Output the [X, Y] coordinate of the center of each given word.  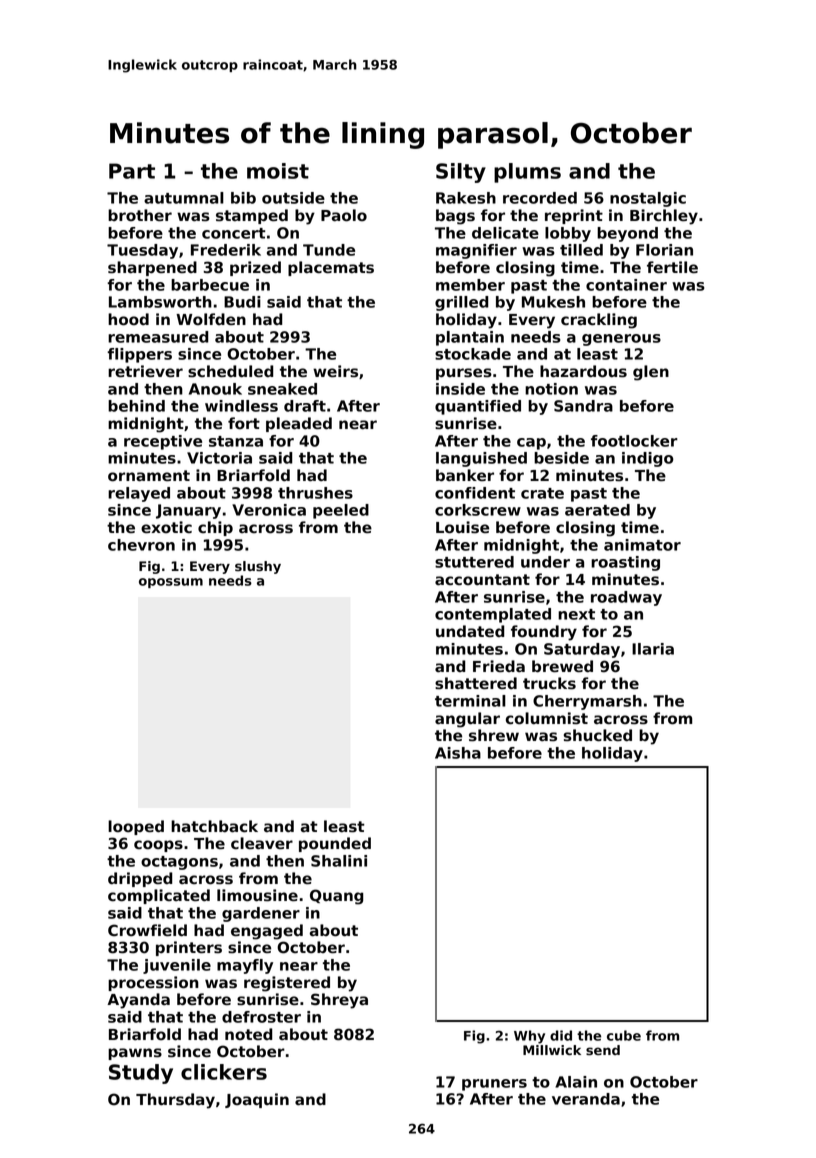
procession [153, 983]
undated [470, 631]
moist [278, 171]
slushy [258, 567]
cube [624, 1035]
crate [542, 493]
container [626, 285]
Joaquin [257, 1100]
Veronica [269, 510]
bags [455, 217]
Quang [336, 897]
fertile [672, 267]
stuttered [474, 562]
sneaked [282, 389]
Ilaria [653, 649]
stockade [473, 354]
